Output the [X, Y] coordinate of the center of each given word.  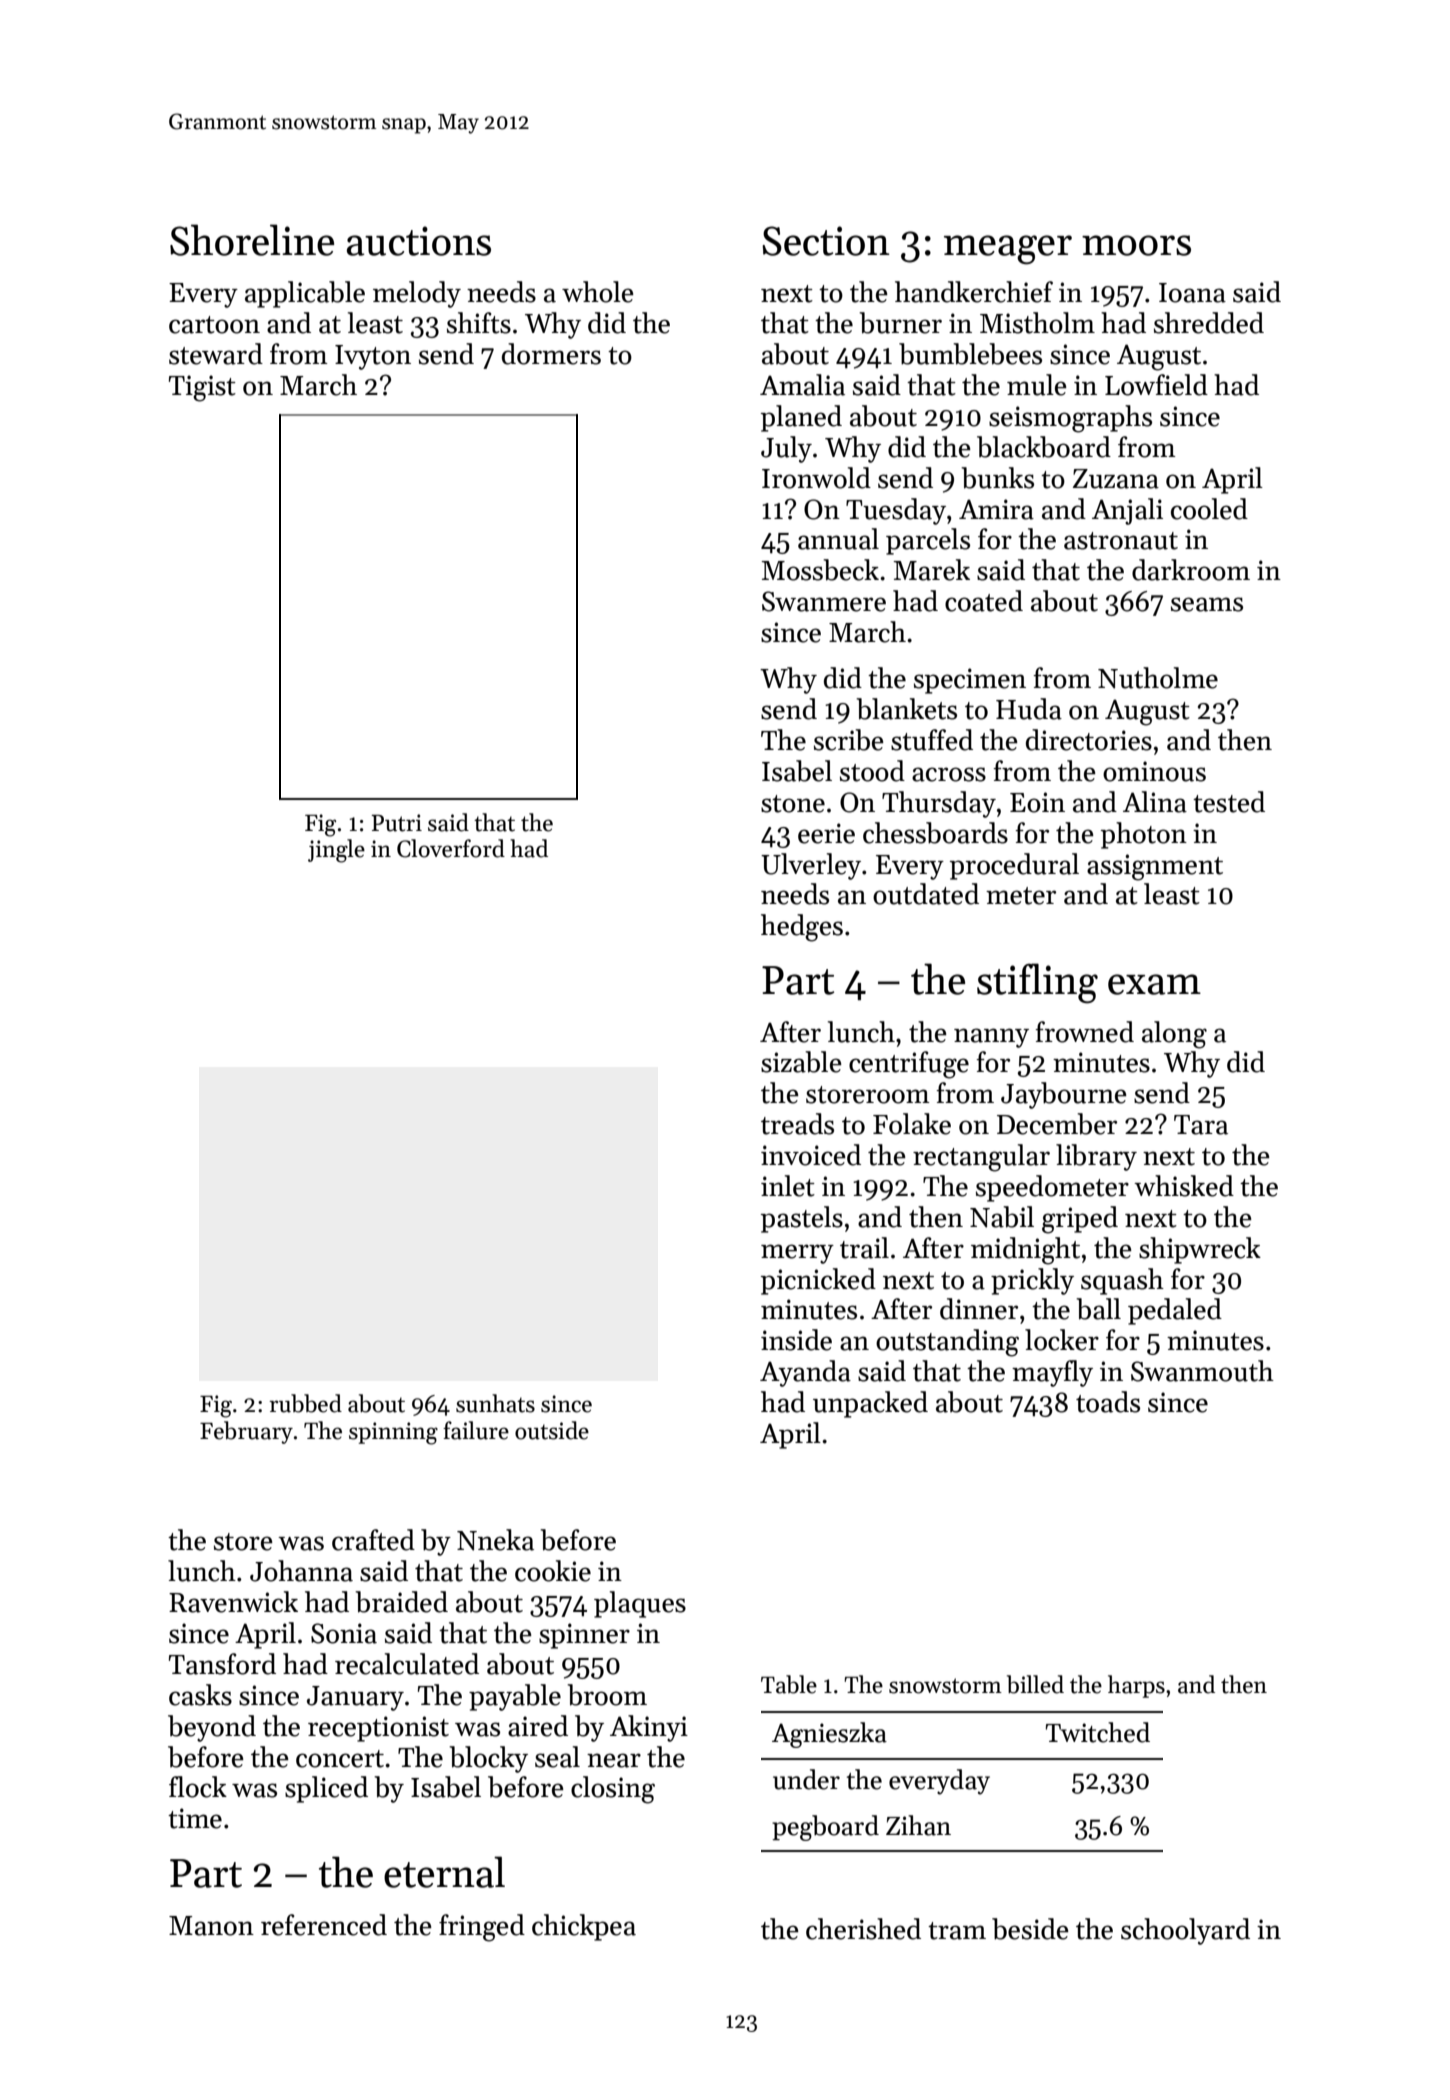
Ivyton [373, 357]
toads [1108, 1402]
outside [552, 1430]
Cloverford [451, 848]
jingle [336, 851]
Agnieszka [829, 1735]
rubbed [305, 1403]
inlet [788, 1186]
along [1174, 1035]
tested [1229, 802]
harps [1136, 1686]
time [195, 1818]
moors [1136, 245]
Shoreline [252, 240]
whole [598, 292]
